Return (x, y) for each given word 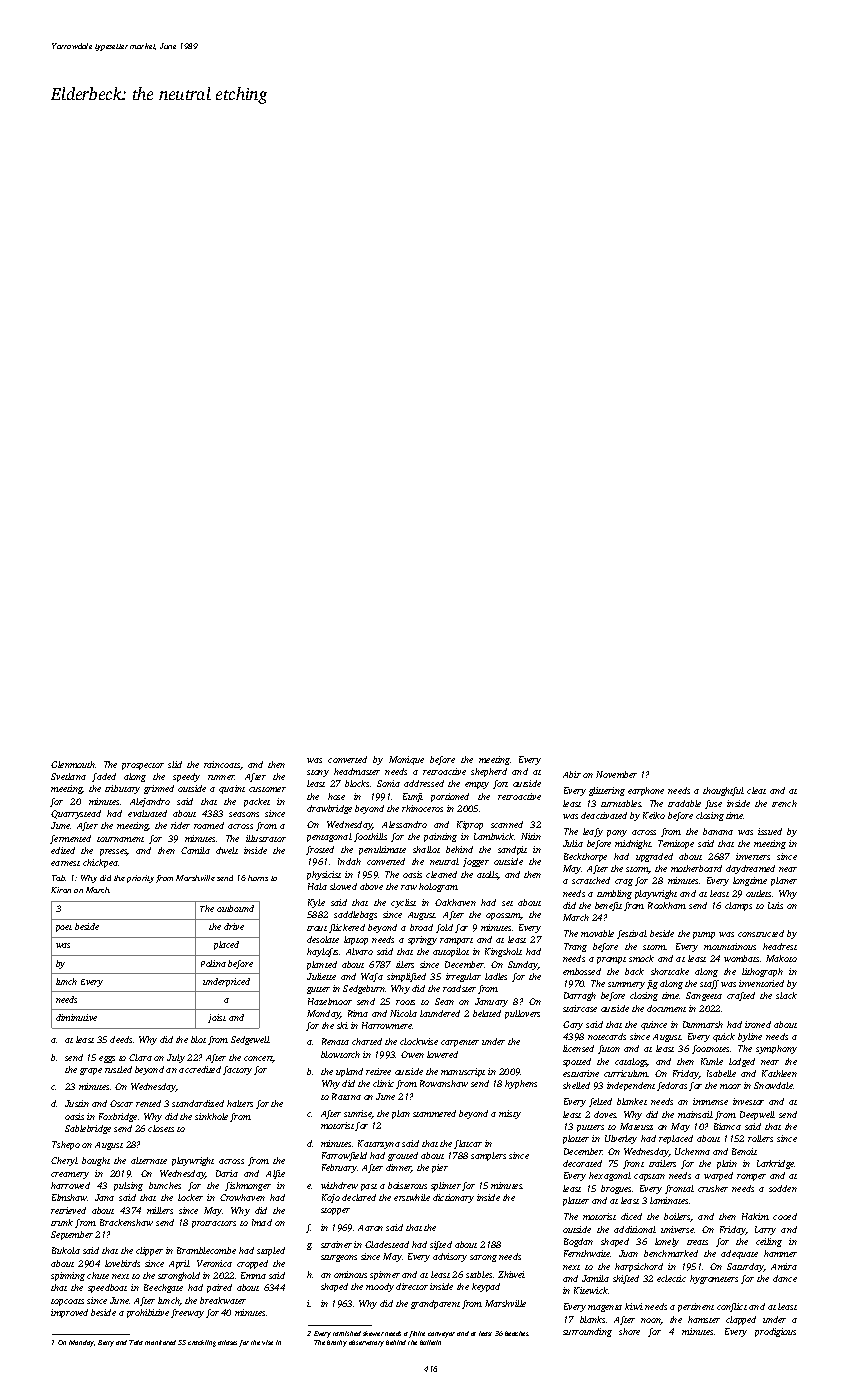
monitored (160, 1342)
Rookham (667, 905)
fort (500, 784)
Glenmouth (73, 764)
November (616, 774)
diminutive (76, 1017)
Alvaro (359, 951)
